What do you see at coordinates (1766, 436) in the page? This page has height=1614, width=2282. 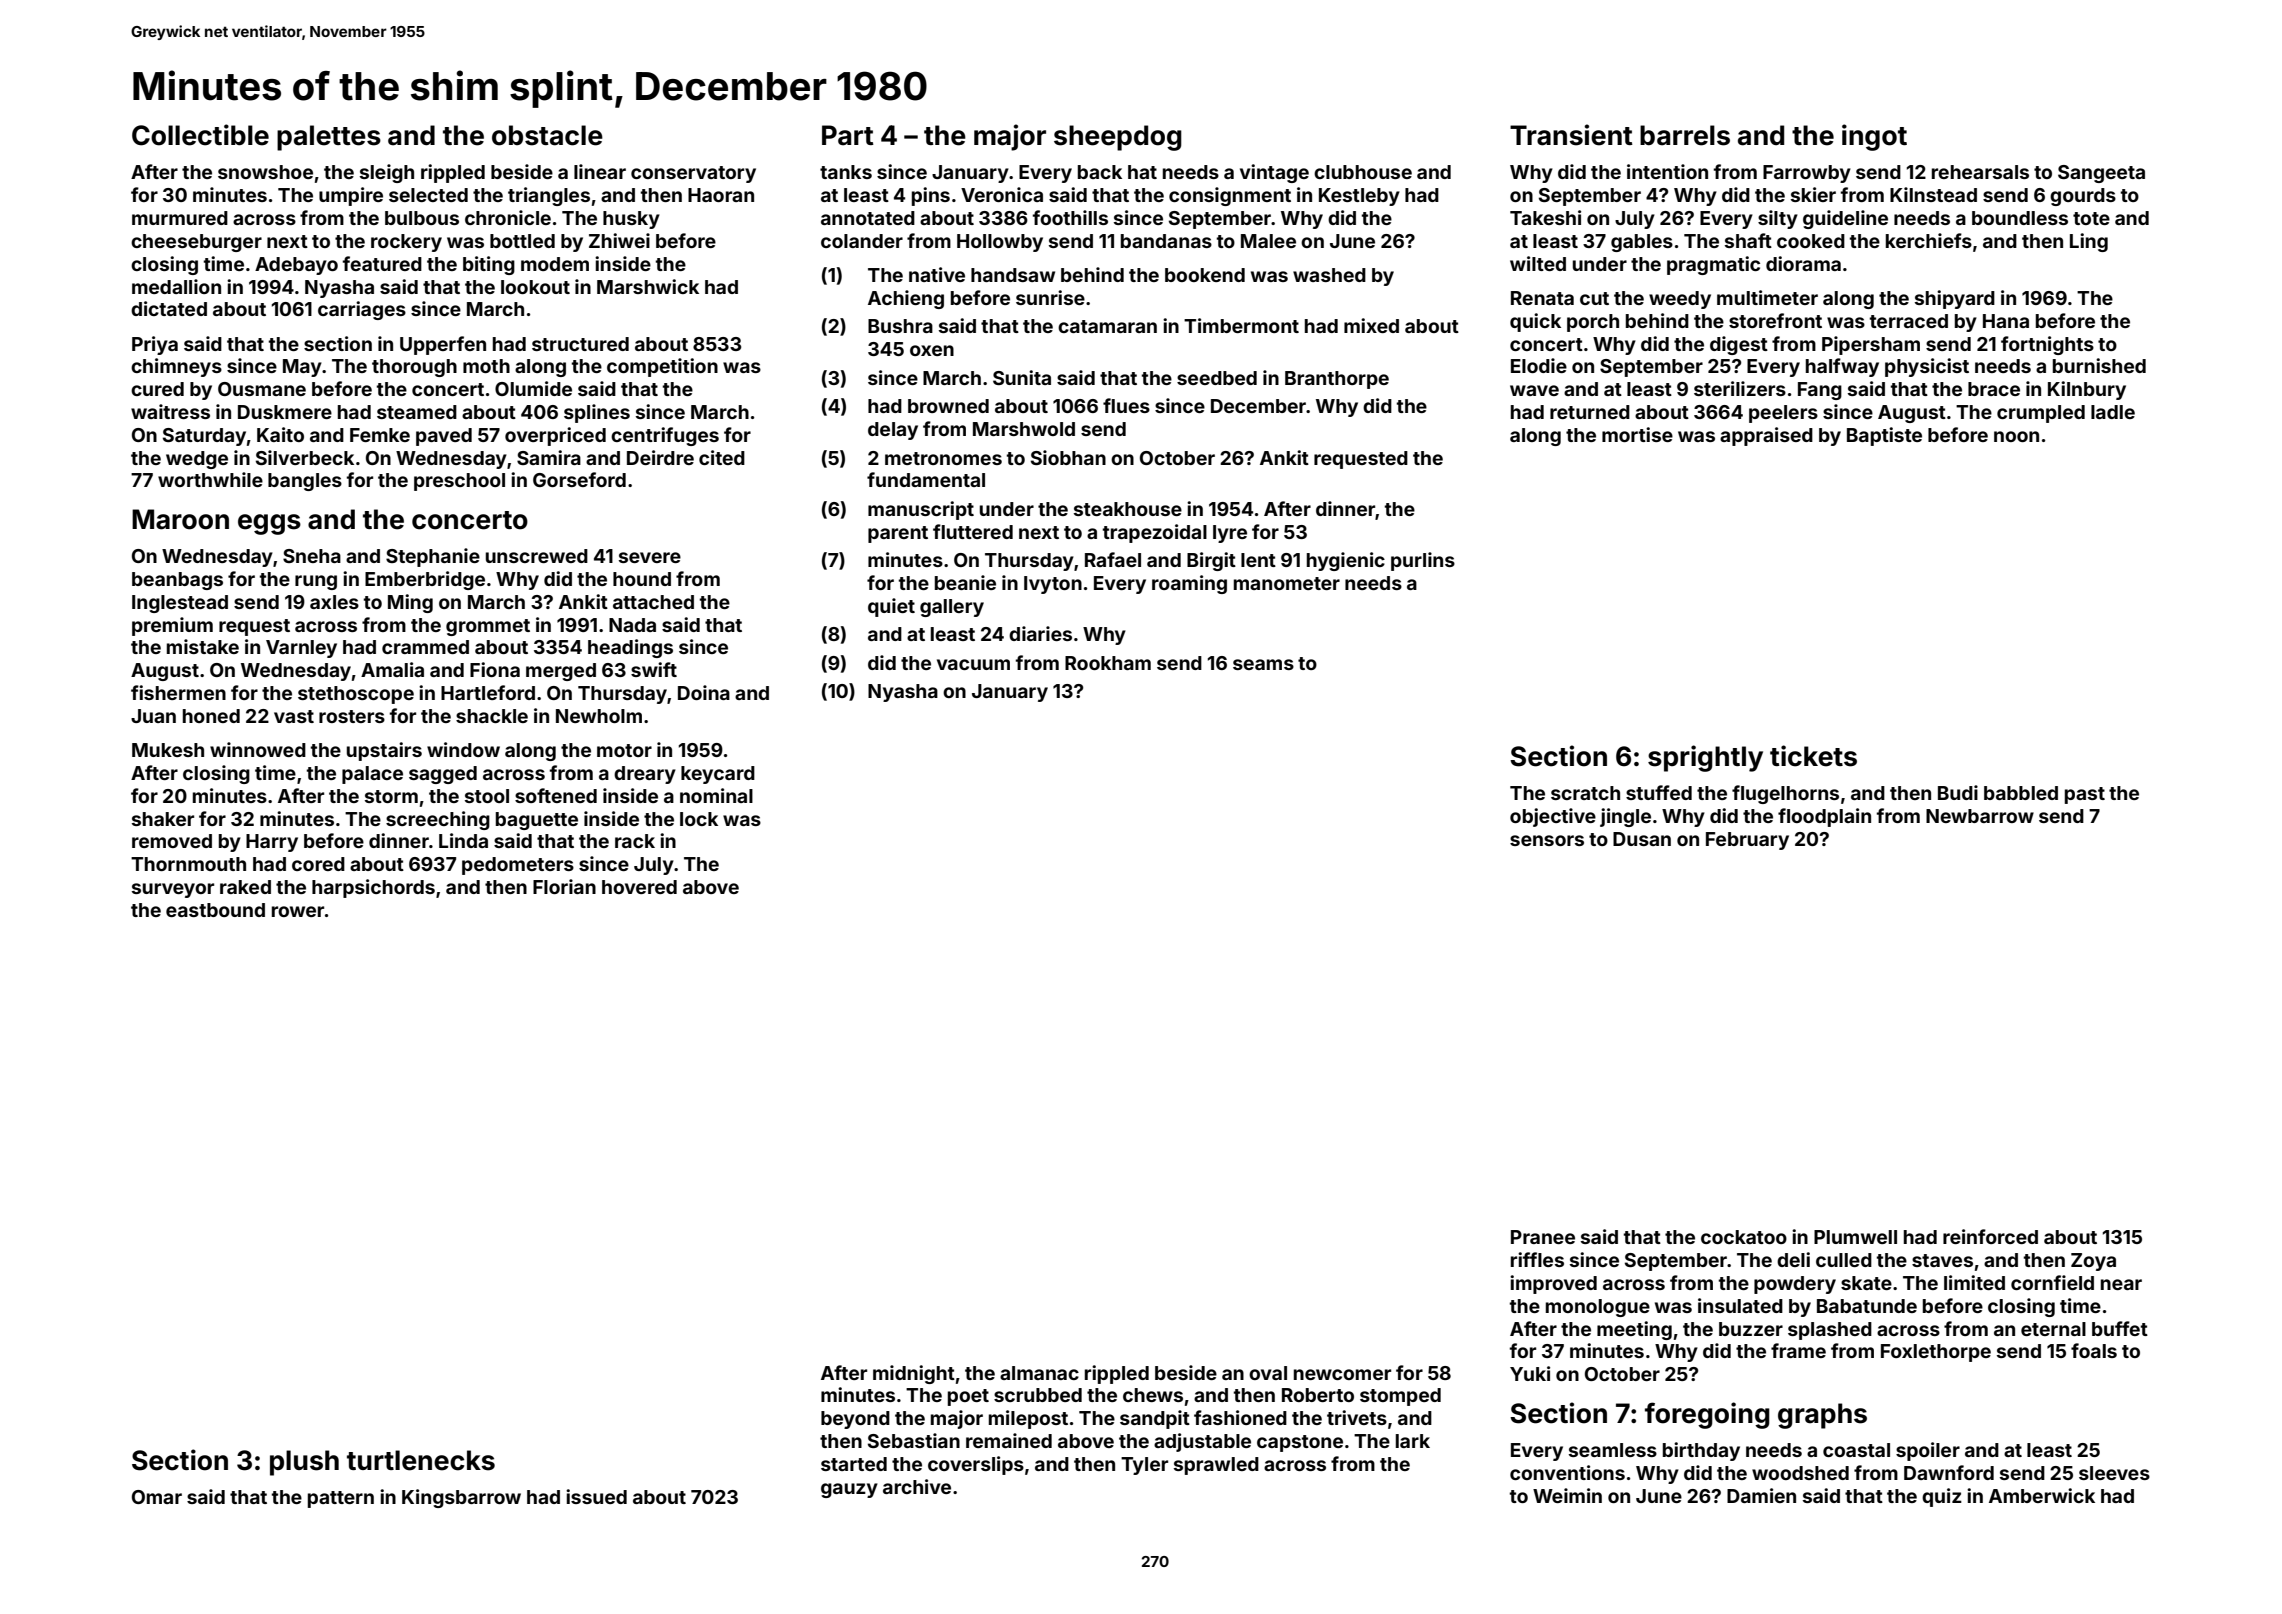 I see `appraised` at bounding box center [1766, 436].
